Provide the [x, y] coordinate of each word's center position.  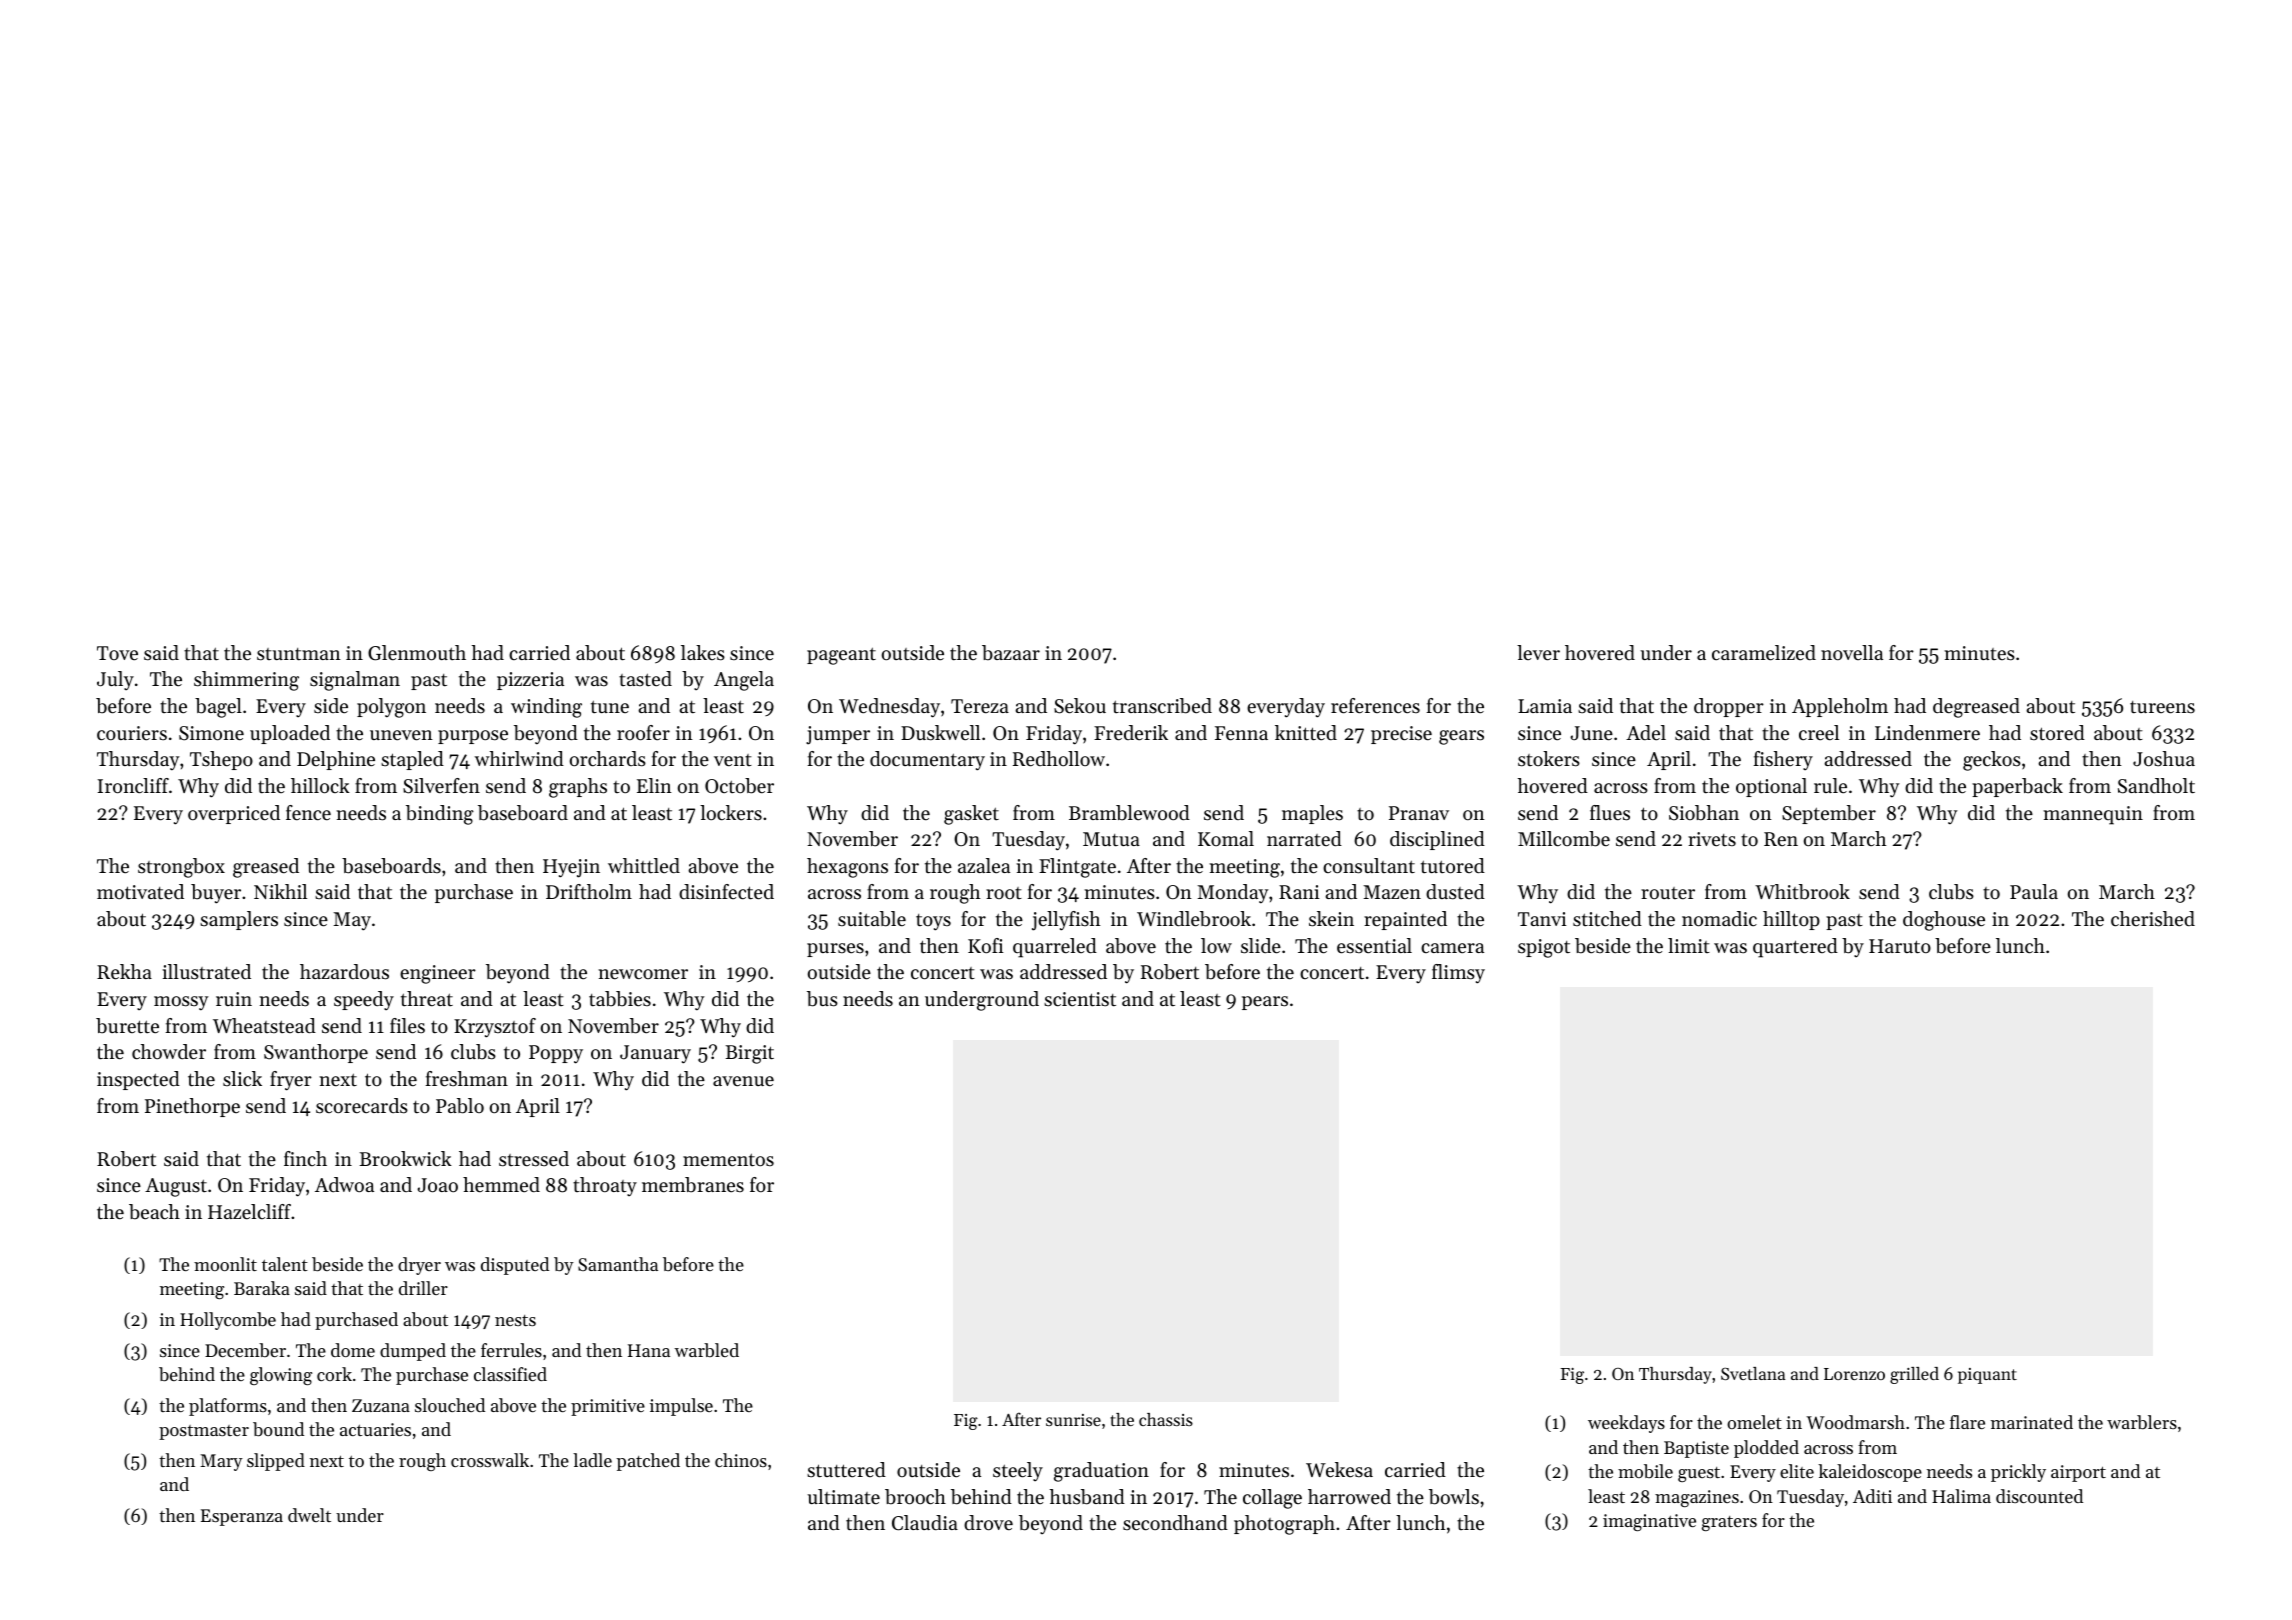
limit [1689, 945]
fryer [291, 1081]
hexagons [847, 868]
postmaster [204, 1432]
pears [1265, 1003]
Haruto [1900, 946]
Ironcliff [133, 786]
